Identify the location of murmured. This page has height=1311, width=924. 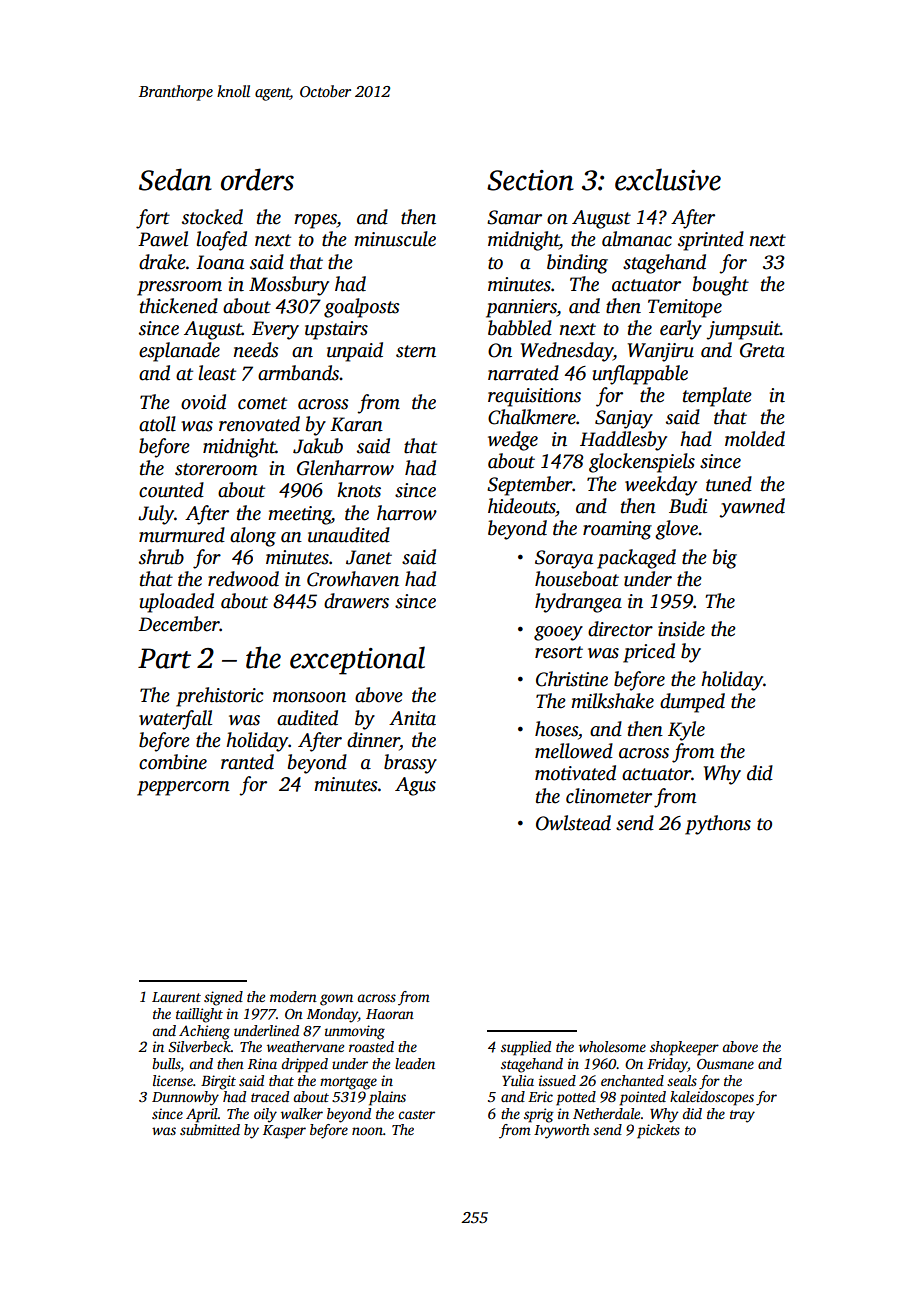
(182, 535).
